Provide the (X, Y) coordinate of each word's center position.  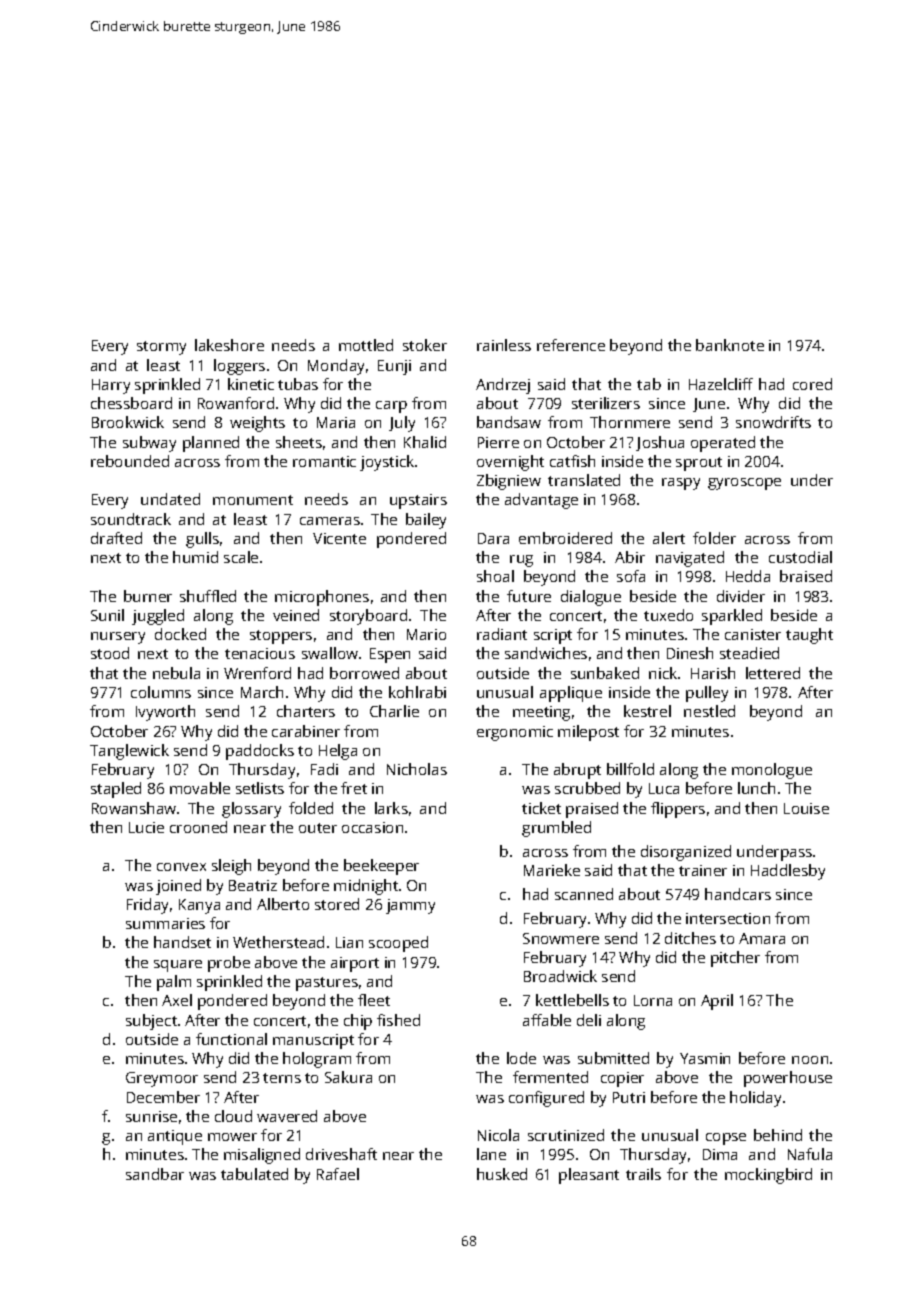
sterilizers (606, 403)
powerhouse (788, 1079)
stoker (425, 345)
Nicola (498, 1135)
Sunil (107, 615)
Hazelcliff (721, 384)
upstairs (418, 501)
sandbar (155, 1174)
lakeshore (229, 345)
